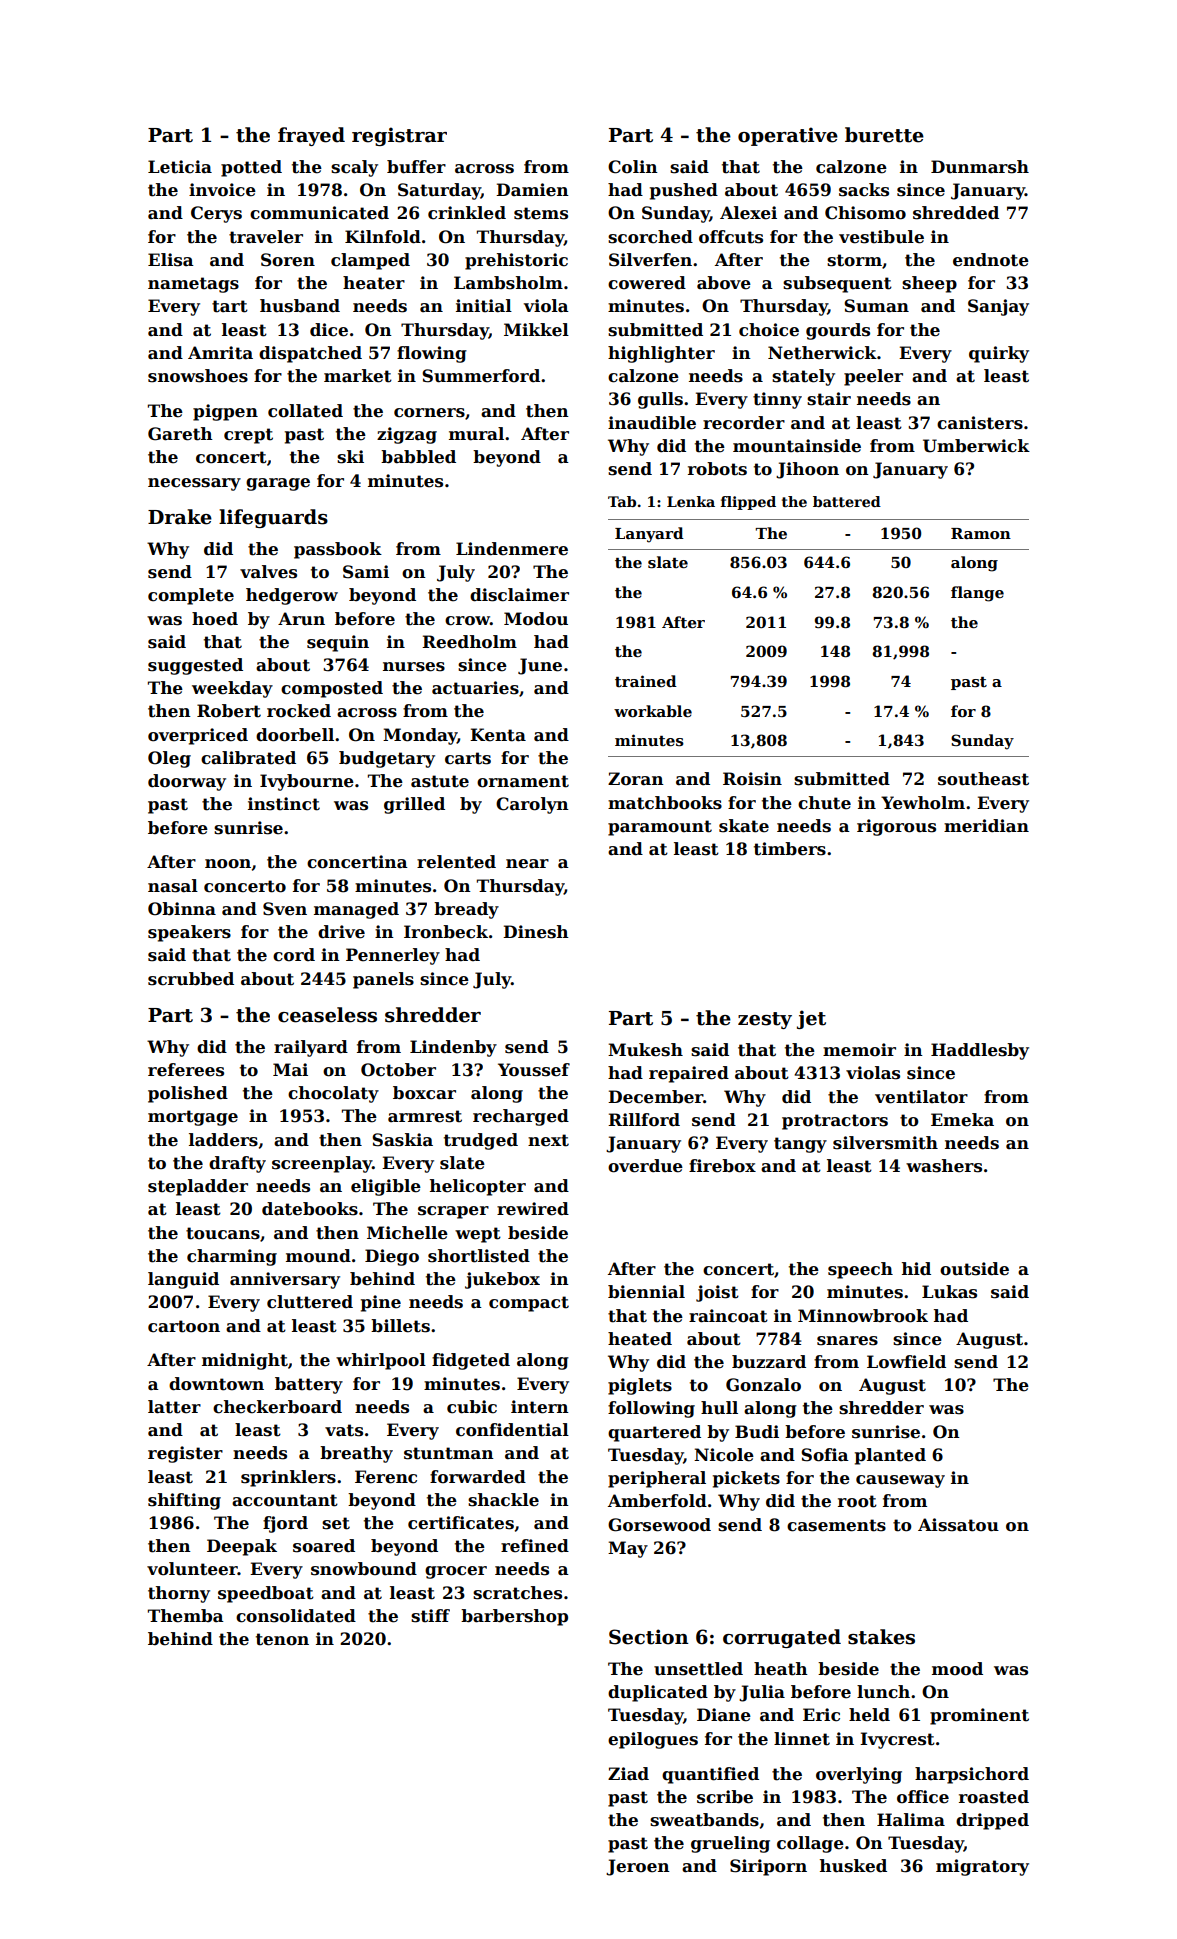 Image resolution: width=1177 pixels, height=1939 pixels. I want to click on burette, so click(884, 135).
